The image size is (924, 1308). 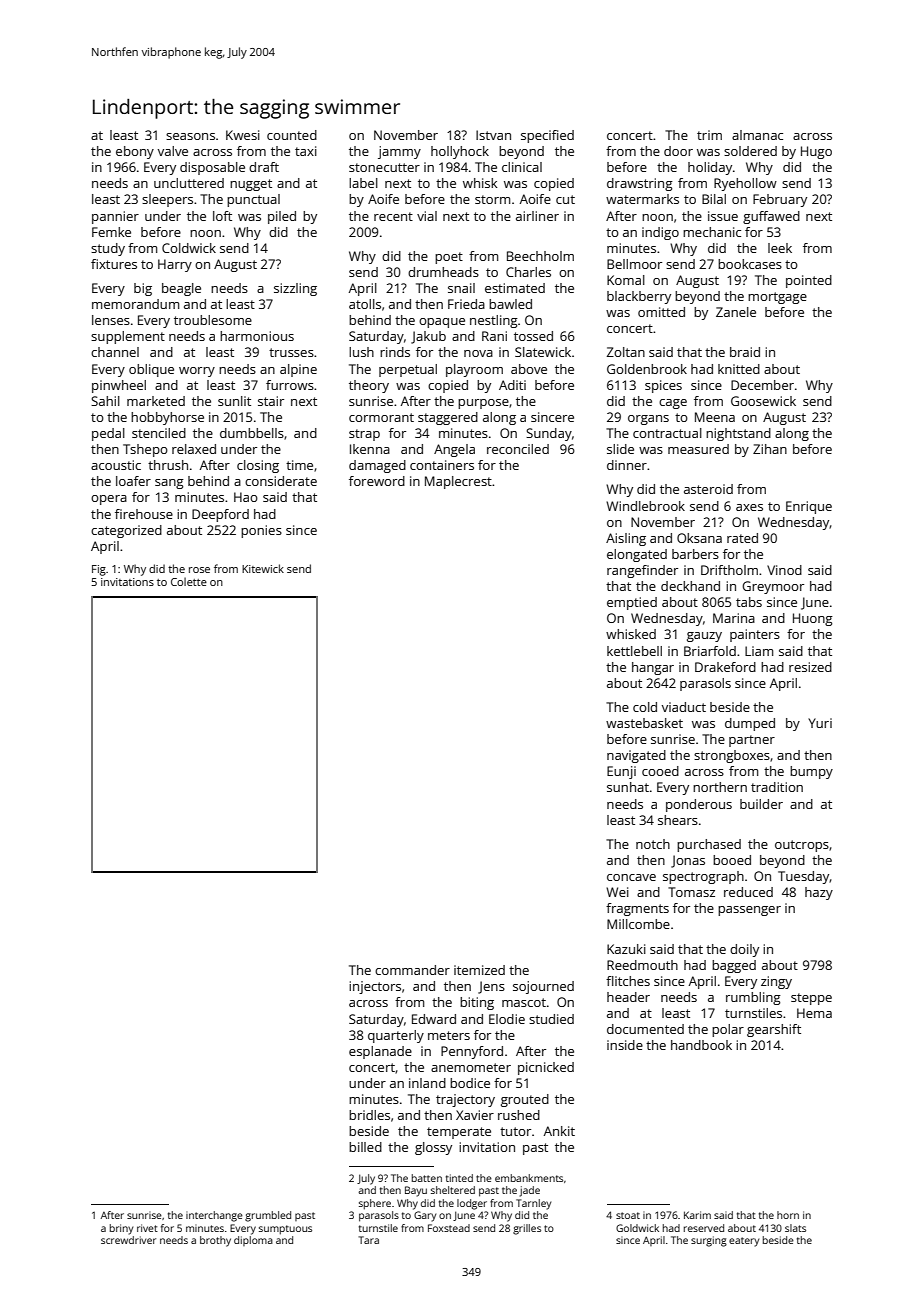 I want to click on Eunji, so click(x=621, y=772).
